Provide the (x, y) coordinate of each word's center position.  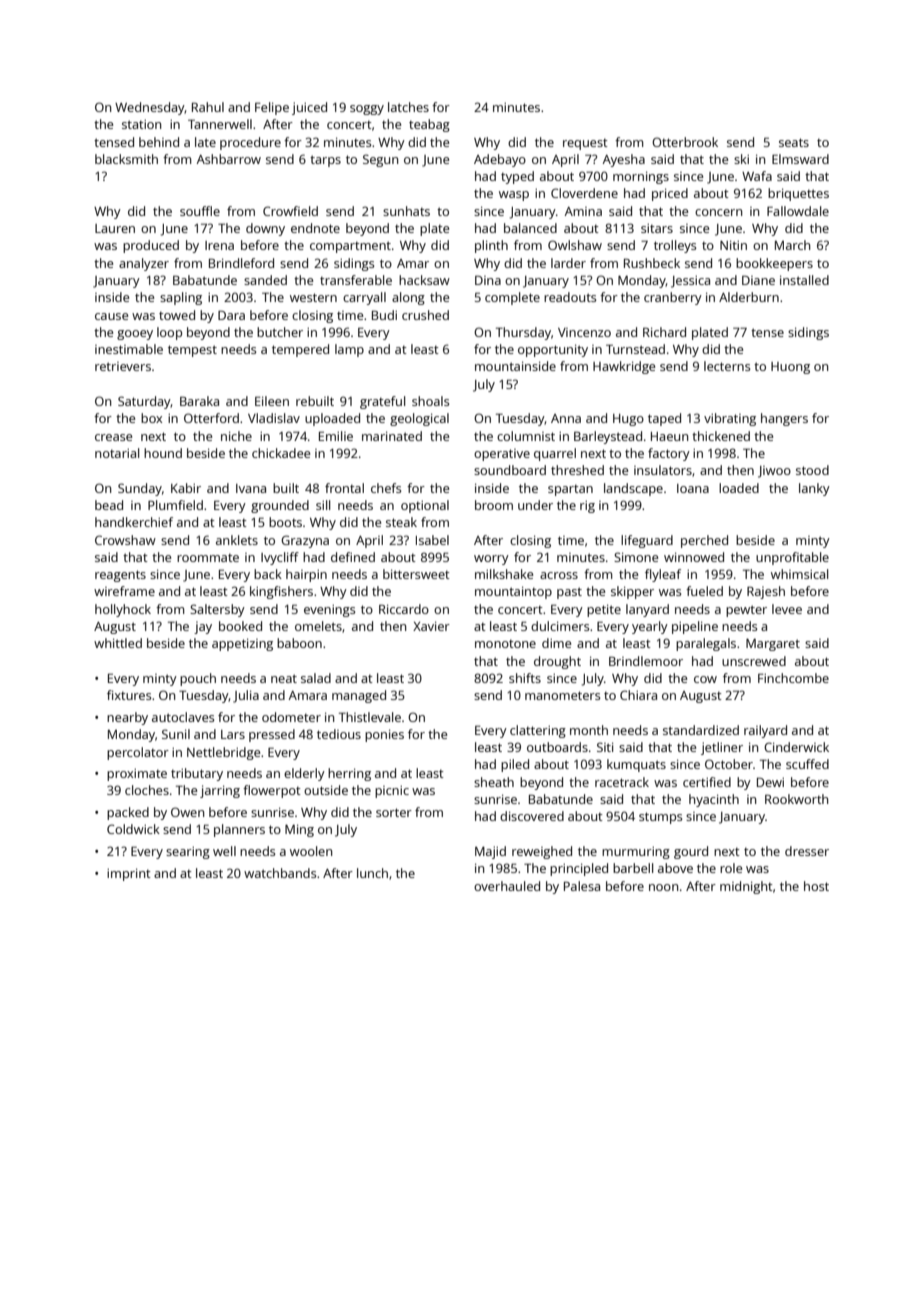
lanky (814, 489)
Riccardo (404, 609)
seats (794, 142)
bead (109, 505)
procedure (250, 143)
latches (408, 107)
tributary (197, 774)
